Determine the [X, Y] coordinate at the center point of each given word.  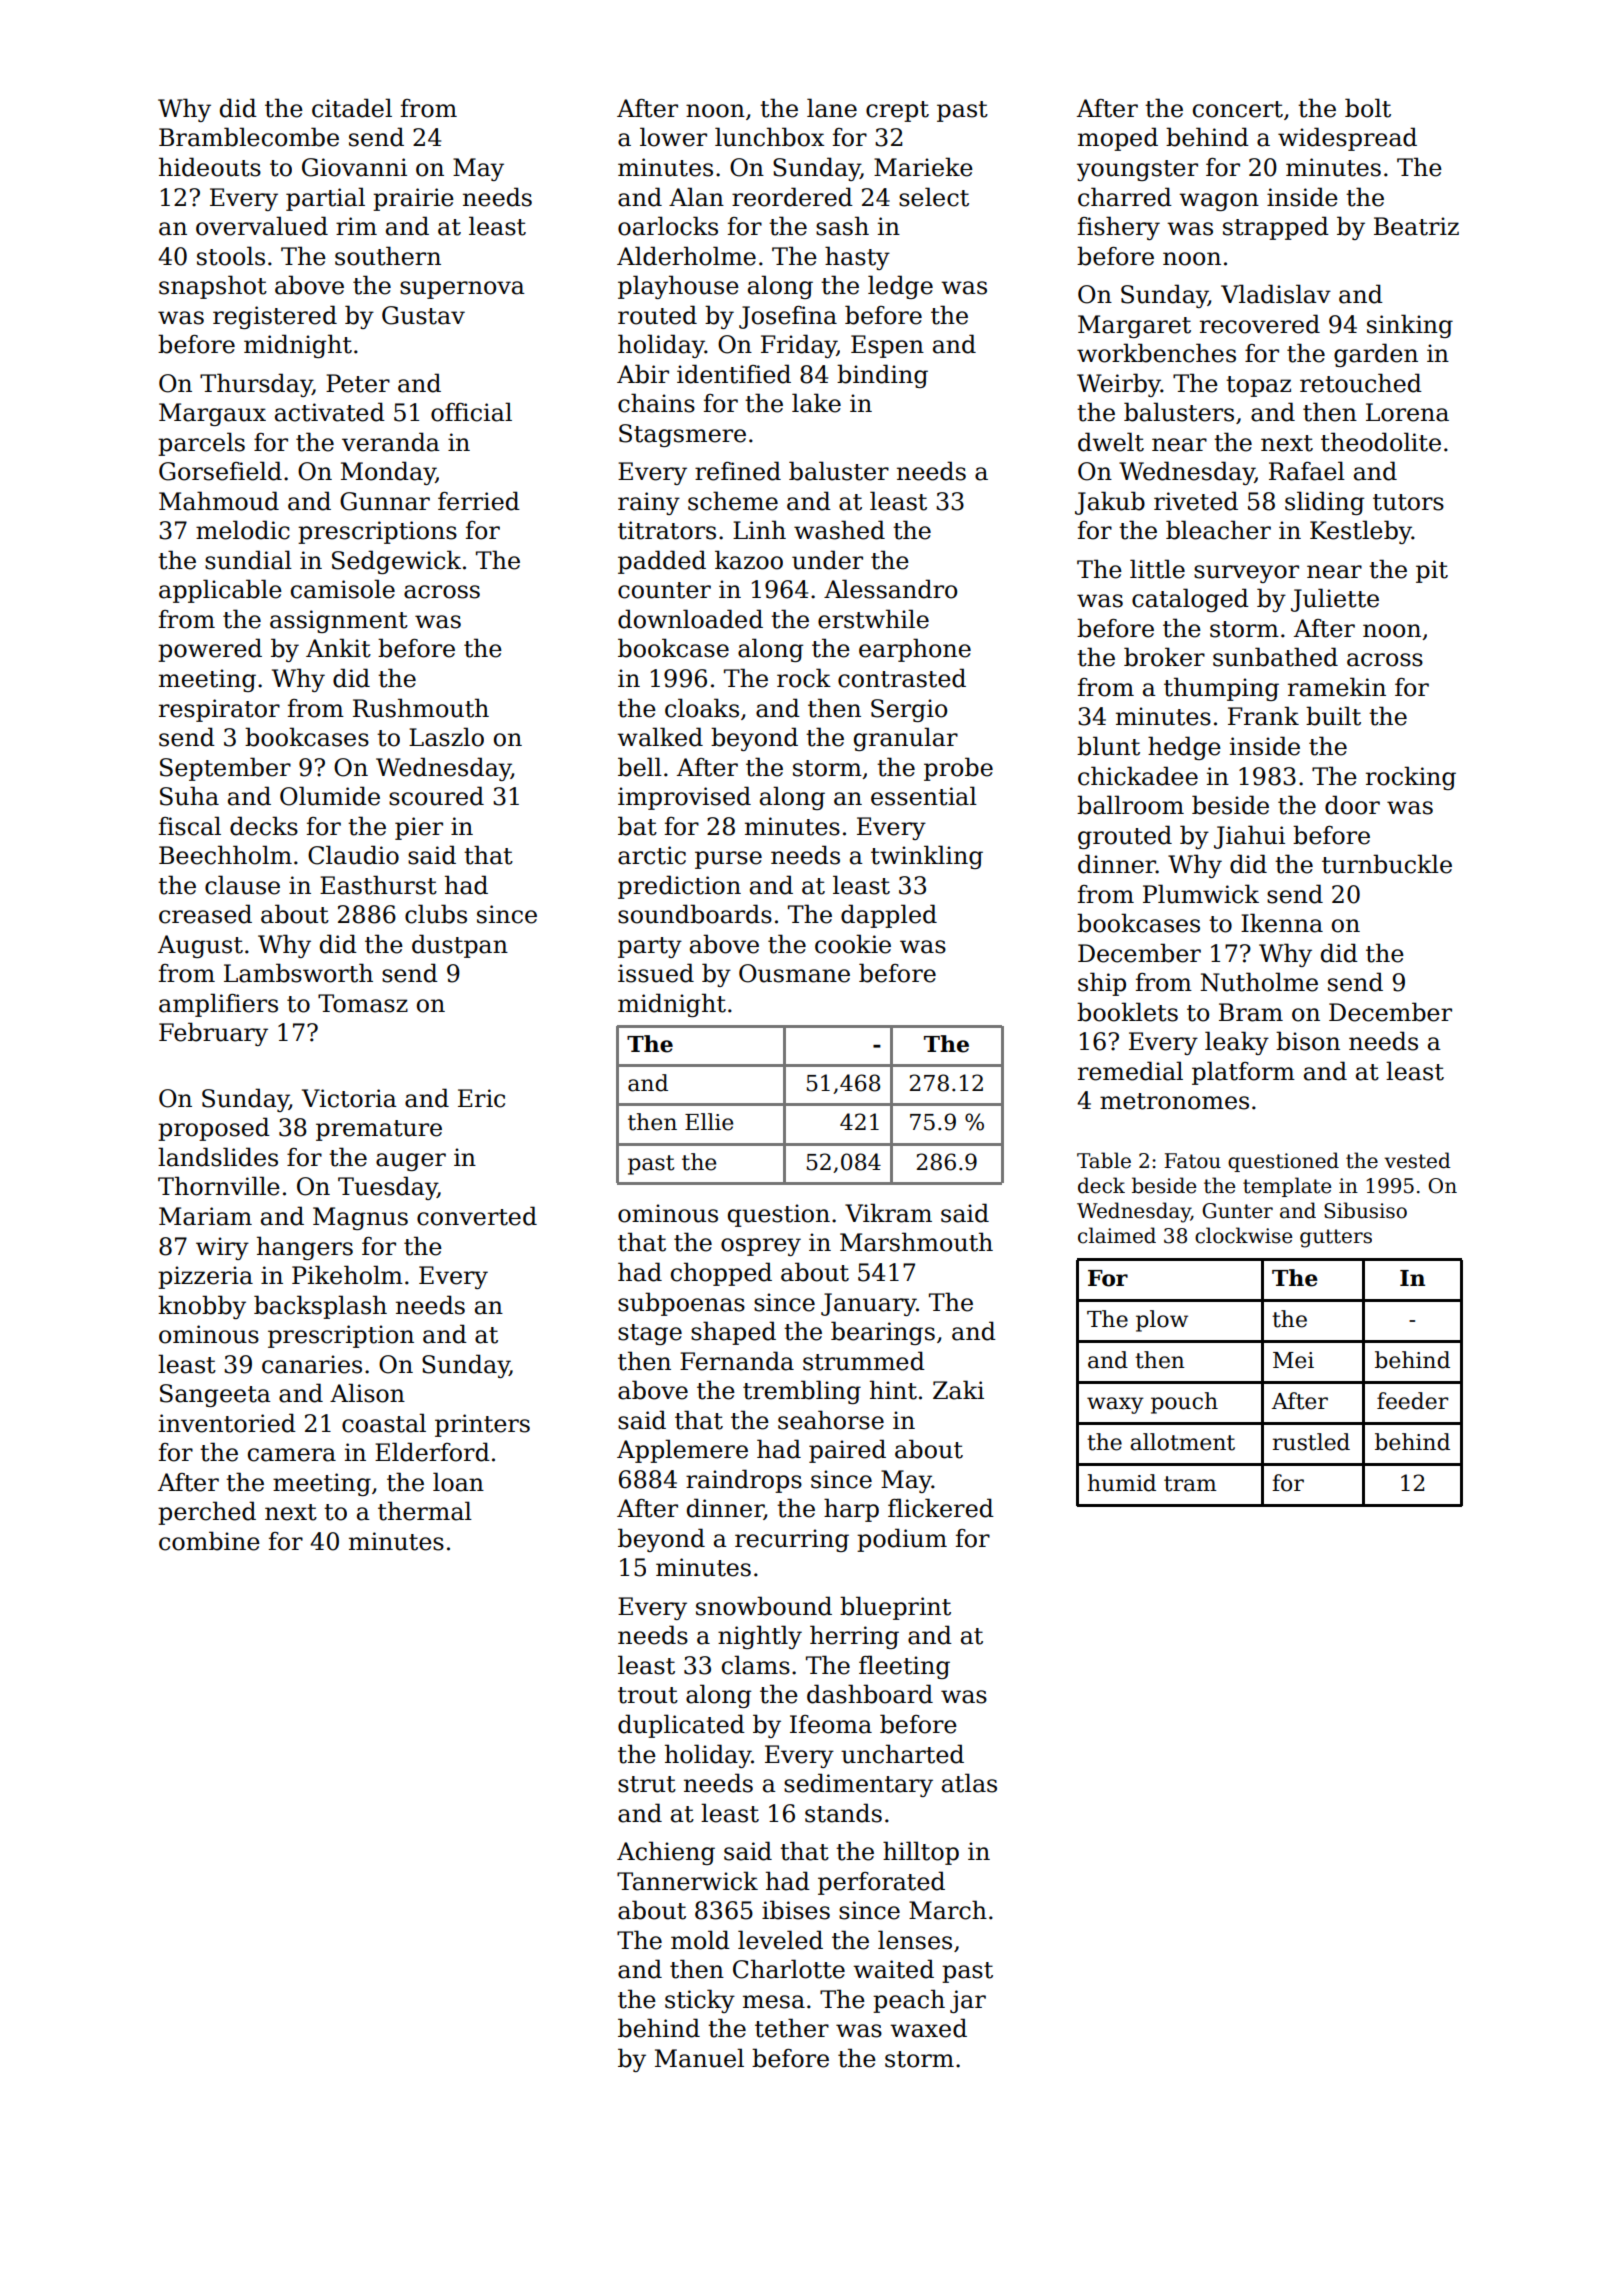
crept [897, 111]
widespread [1347, 139]
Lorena [1407, 412]
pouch [1184, 1403]
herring [854, 1637]
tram [1190, 1484]
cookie [853, 944]
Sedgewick [396, 562]
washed [839, 530]
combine [209, 1541]
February [213, 1034]
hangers [305, 1248]
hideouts [210, 167]
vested [1417, 1160]
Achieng [666, 1853]
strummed [864, 1361]
